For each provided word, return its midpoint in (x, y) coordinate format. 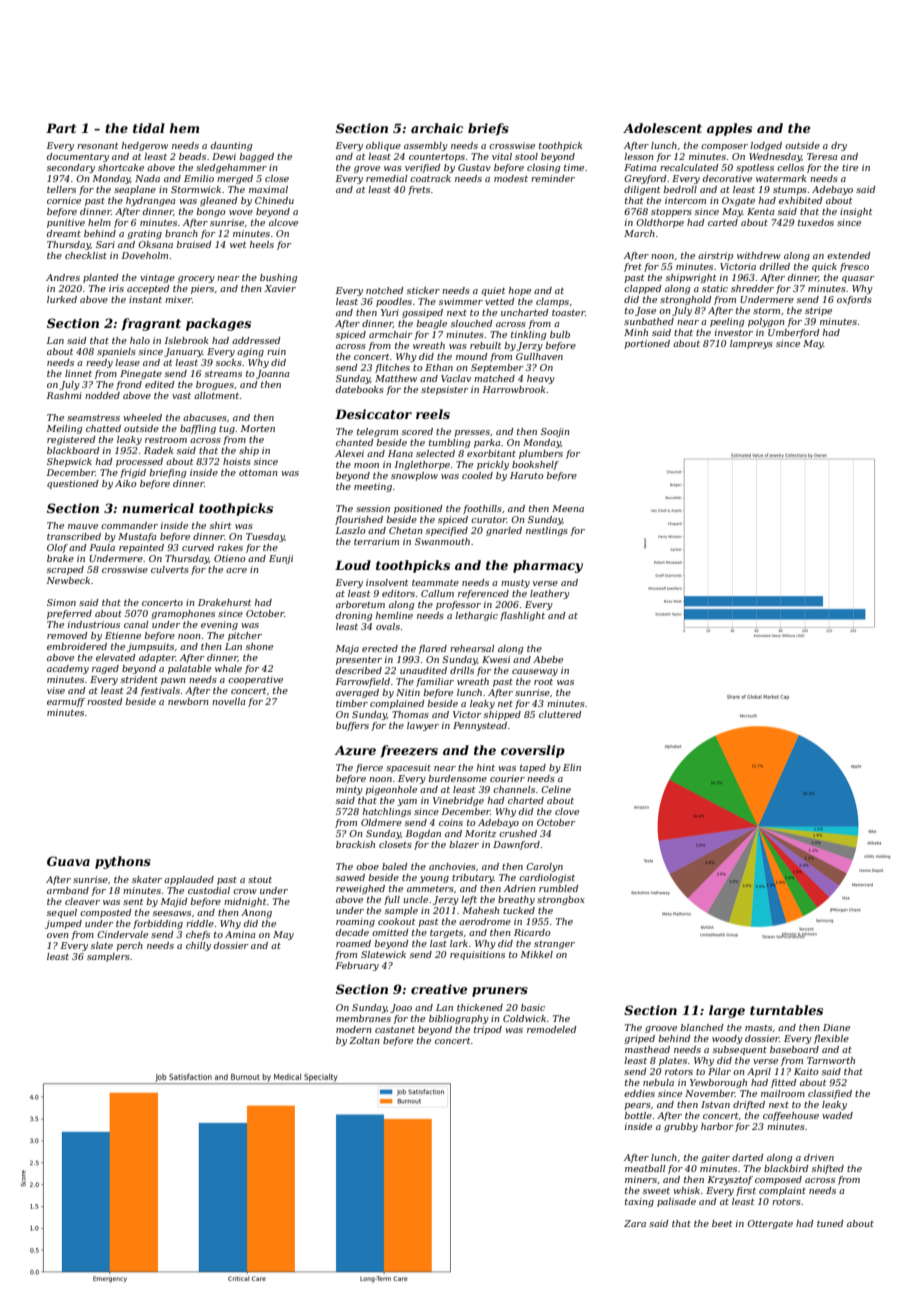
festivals (160, 691)
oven (58, 935)
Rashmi (64, 395)
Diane (836, 1027)
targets (446, 934)
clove (567, 811)
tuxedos (816, 222)
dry (839, 146)
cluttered (560, 714)
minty (349, 790)
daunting (231, 146)
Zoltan (364, 1040)
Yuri (390, 312)
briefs (488, 129)
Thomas (410, 714)
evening (219, 625)
